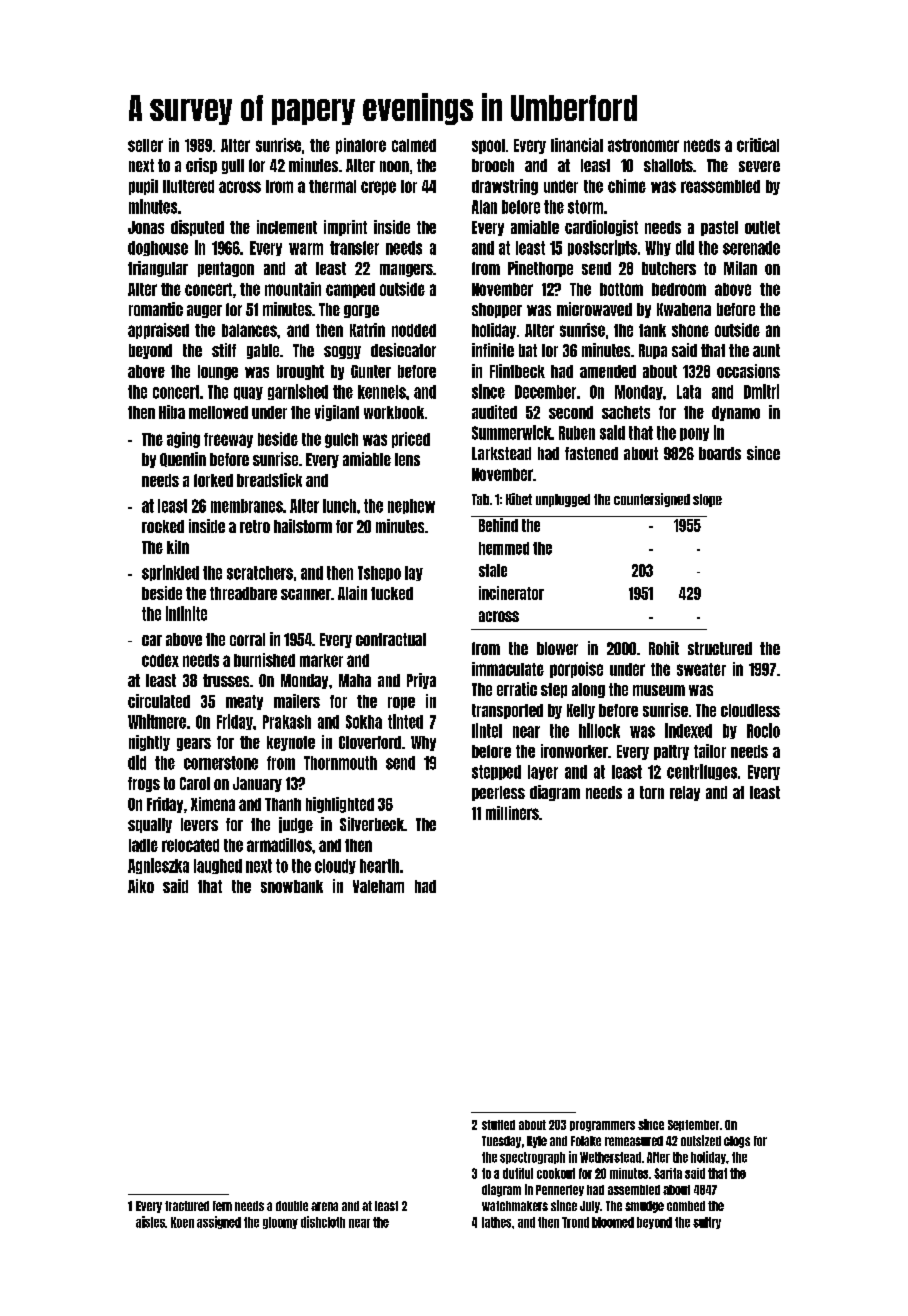 This page has width=908, height=1316. What do you see at coordinates (511, 432) in the page?
I see `Summerwick` at bounding box center [511, 432].
